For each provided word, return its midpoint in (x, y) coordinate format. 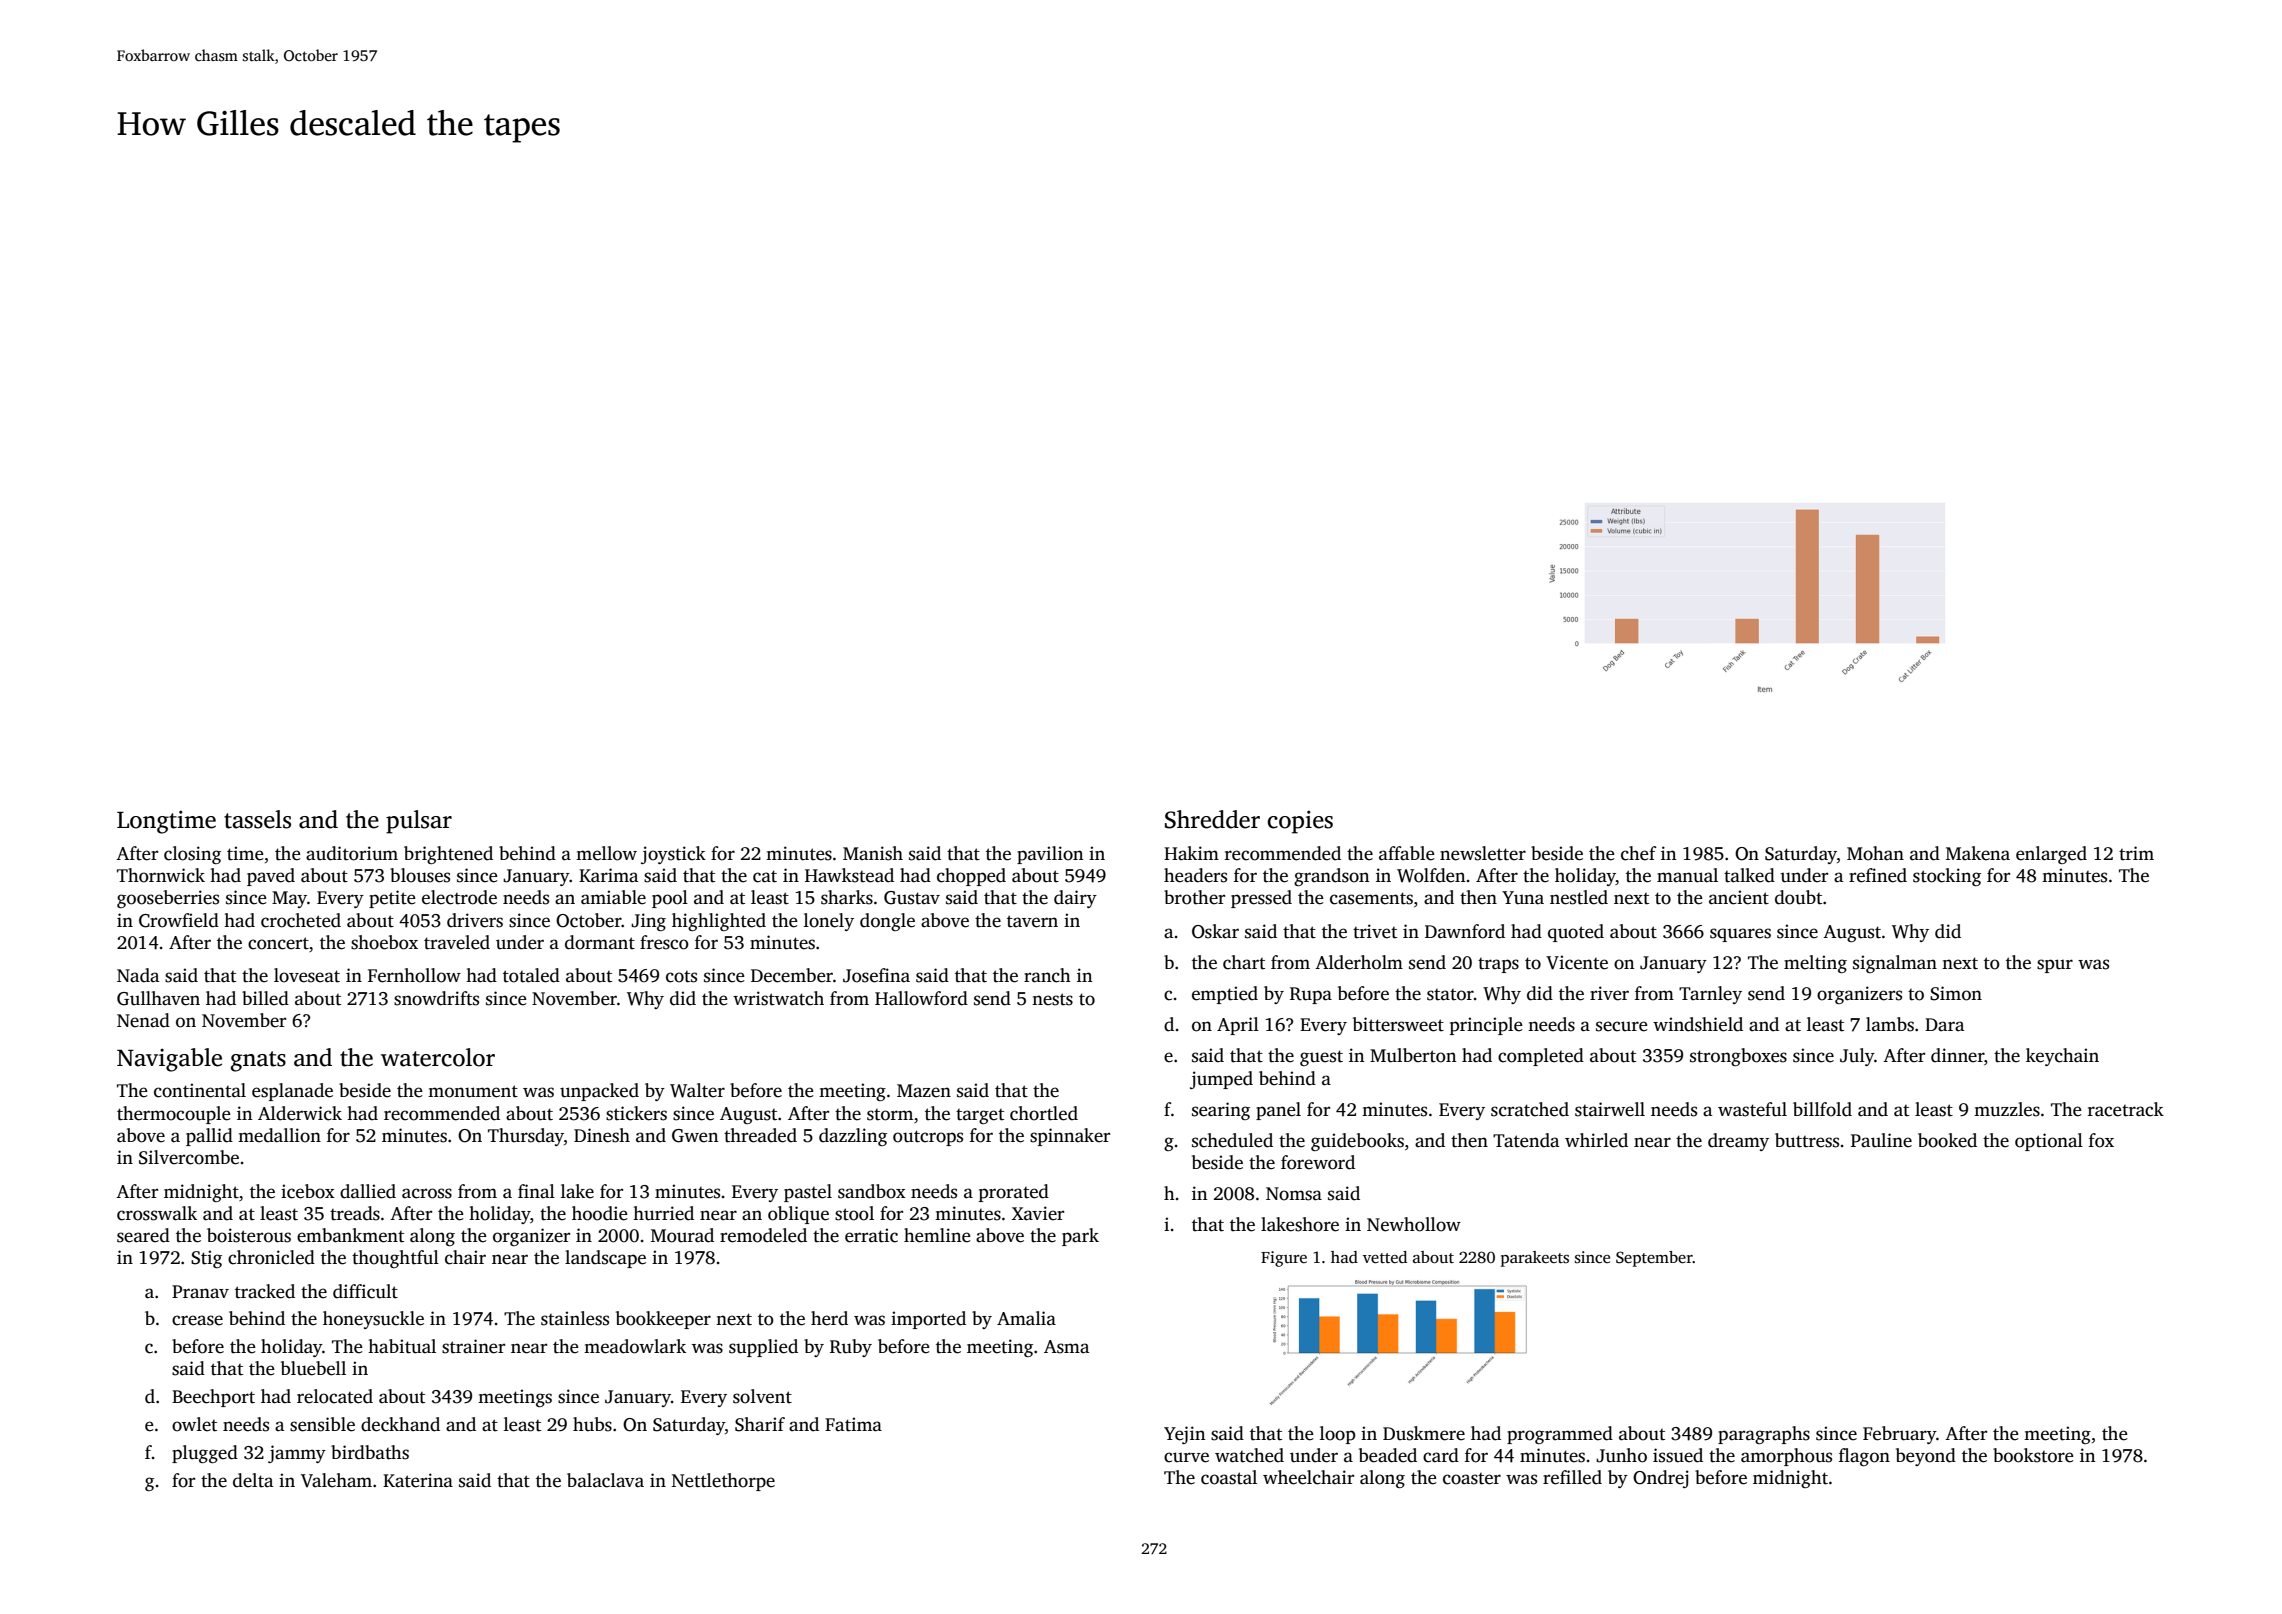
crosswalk (157, 1213)
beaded (1388, 1455)
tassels (257, 819)
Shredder (1212, 819)
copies (1300, 822)
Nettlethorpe (723, 1482)
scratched (1530, 1109)
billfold (1822, 1109)
